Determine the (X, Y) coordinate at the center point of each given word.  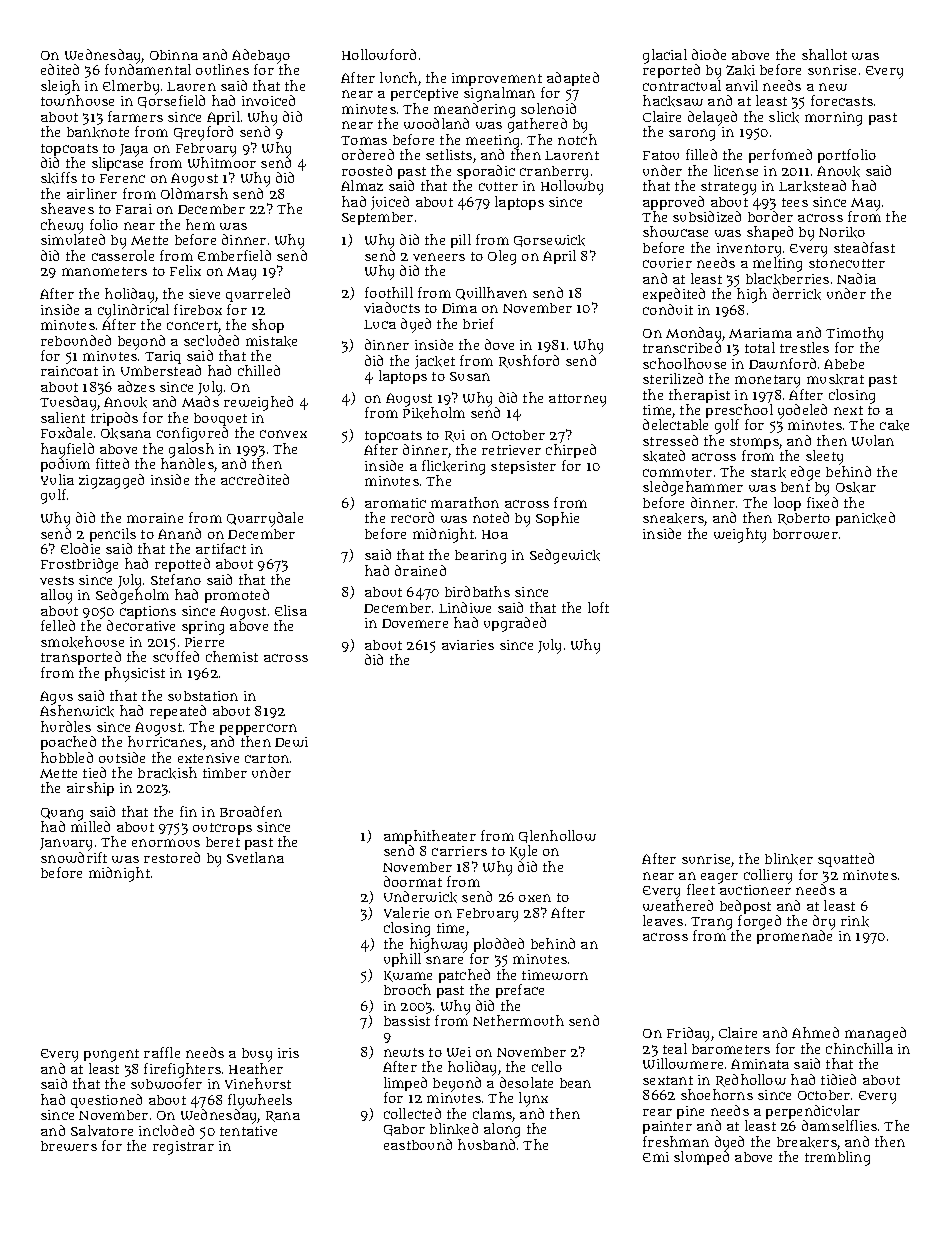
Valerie (406, 912)
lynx (533, 1099)
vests (57, 580)
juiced (390, 203)
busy (257, 1055)
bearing (480, 557)
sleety (824, 457)
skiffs (59, 178)
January (66, 844)
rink (855, 921)
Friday (688, 1034)
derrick (797, 294)
